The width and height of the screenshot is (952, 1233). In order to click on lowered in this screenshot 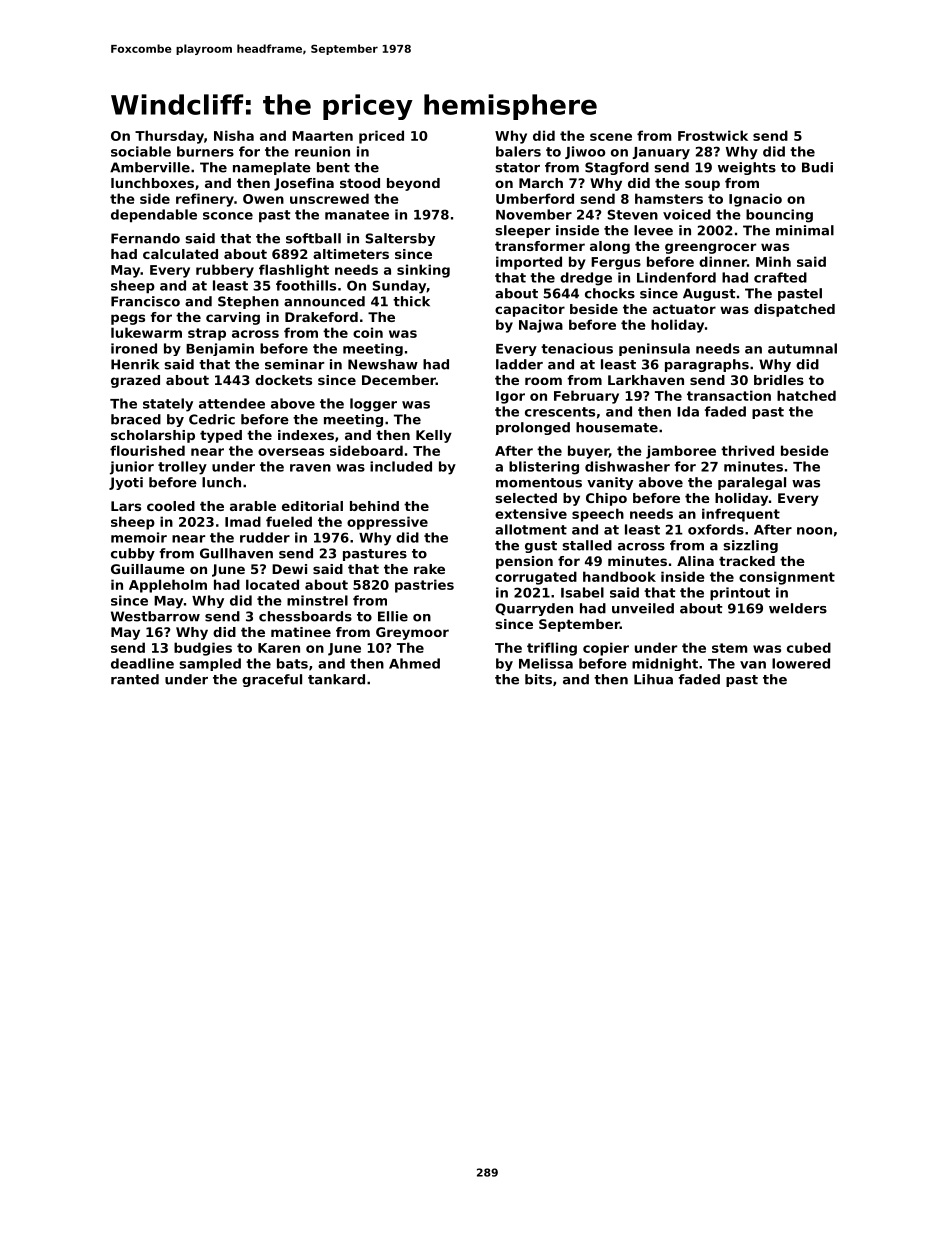, I will do `click(801, 663)`.
